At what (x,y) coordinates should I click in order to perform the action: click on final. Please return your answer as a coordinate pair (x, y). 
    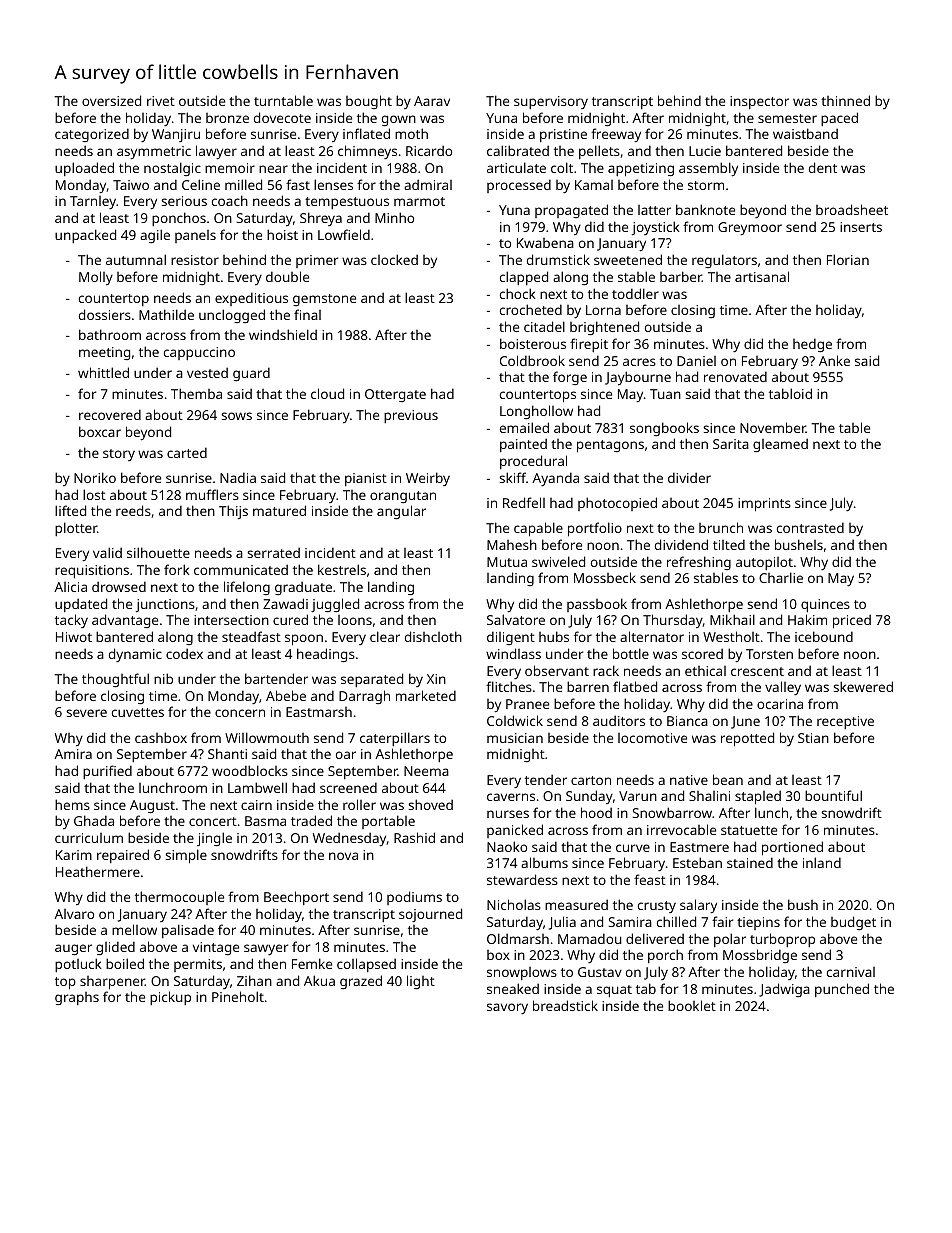
    Looking at the image, I should click on (307, 314).
